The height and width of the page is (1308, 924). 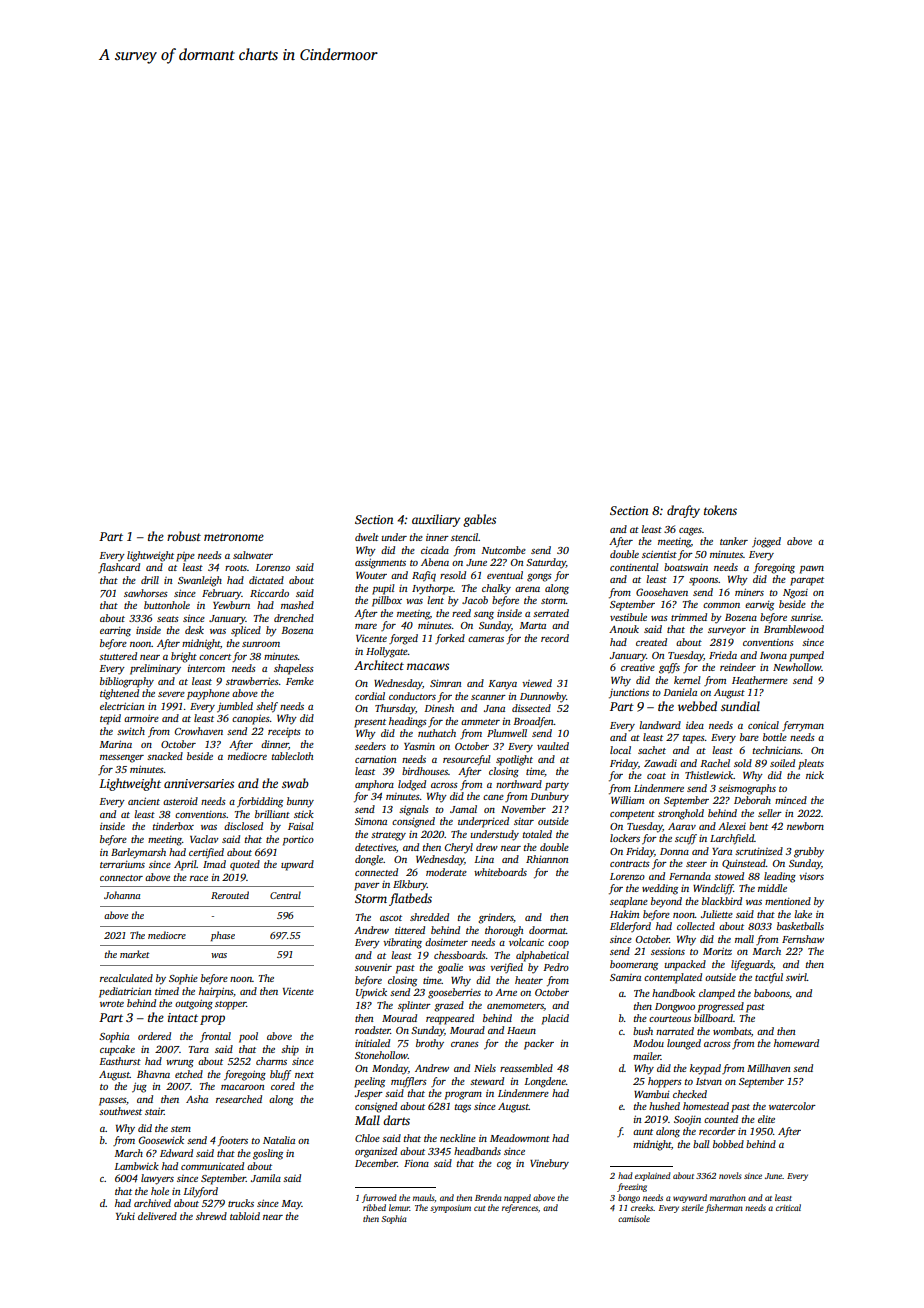 What do you see at coordinates (692, 1207) in the page?
I see `sterile` at bounding box center [692, 1207].
